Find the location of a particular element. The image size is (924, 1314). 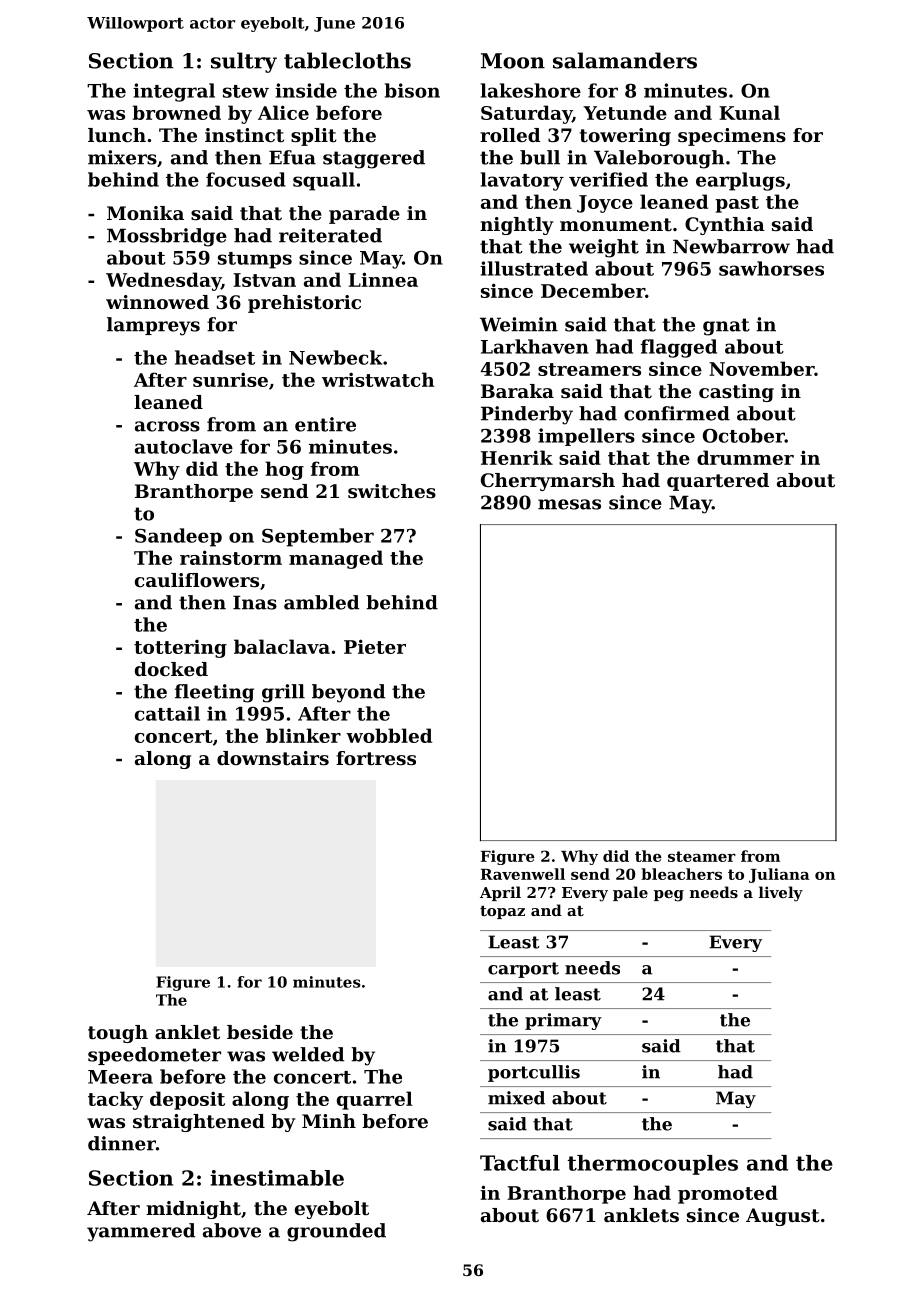

Ravenwell is located at coordinates (523, 874).
